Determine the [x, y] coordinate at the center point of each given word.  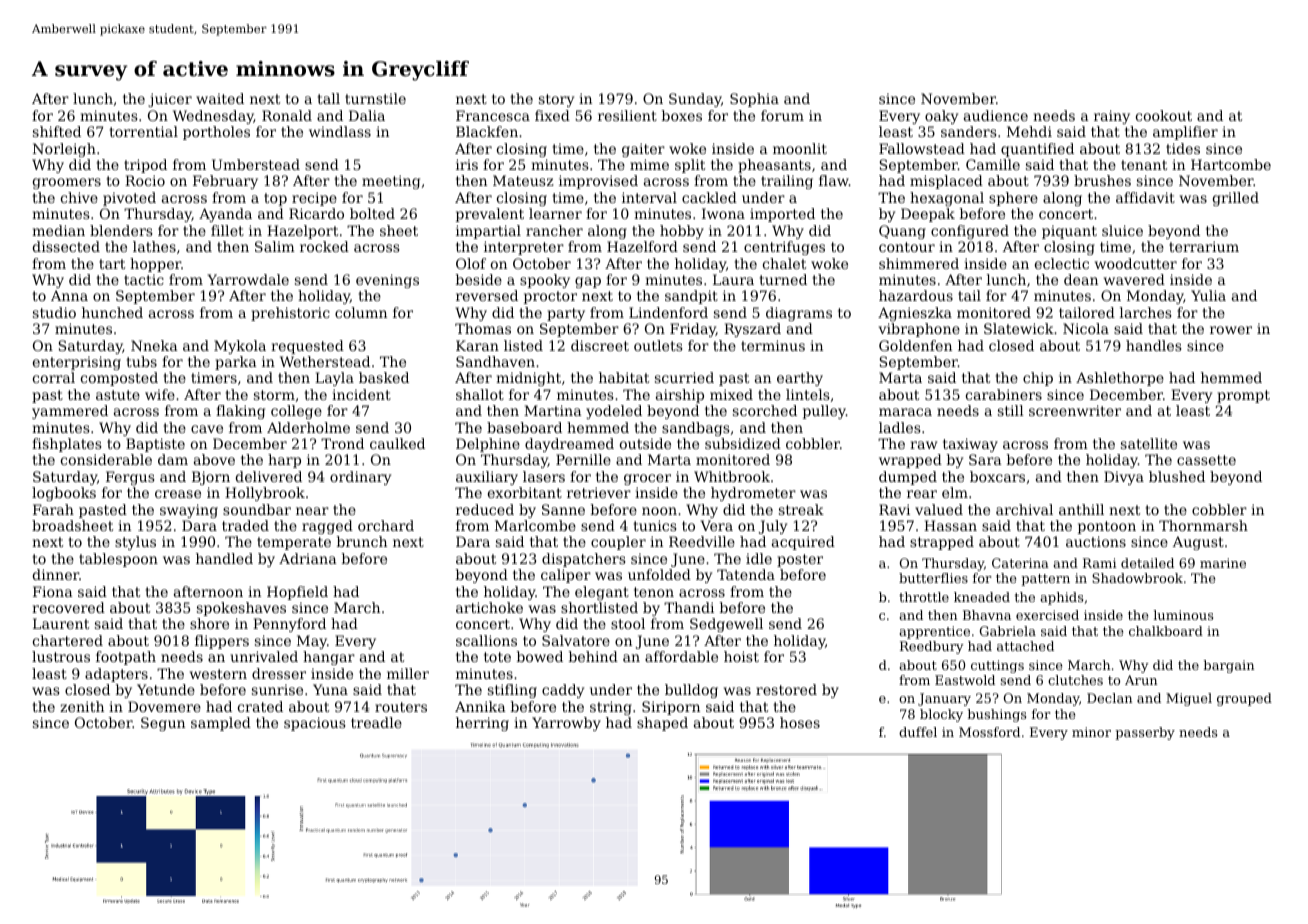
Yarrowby [566, 724]
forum [782, 115]
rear [922, 494]
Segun [163, 724]
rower [1231, 330]
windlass [340, 131]
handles [1154, 345]
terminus [773, 345]
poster [800, 560]
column [361, 312]
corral [54, 377]
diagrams [799, 314]
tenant [1144, 165]
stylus [135, 543]
